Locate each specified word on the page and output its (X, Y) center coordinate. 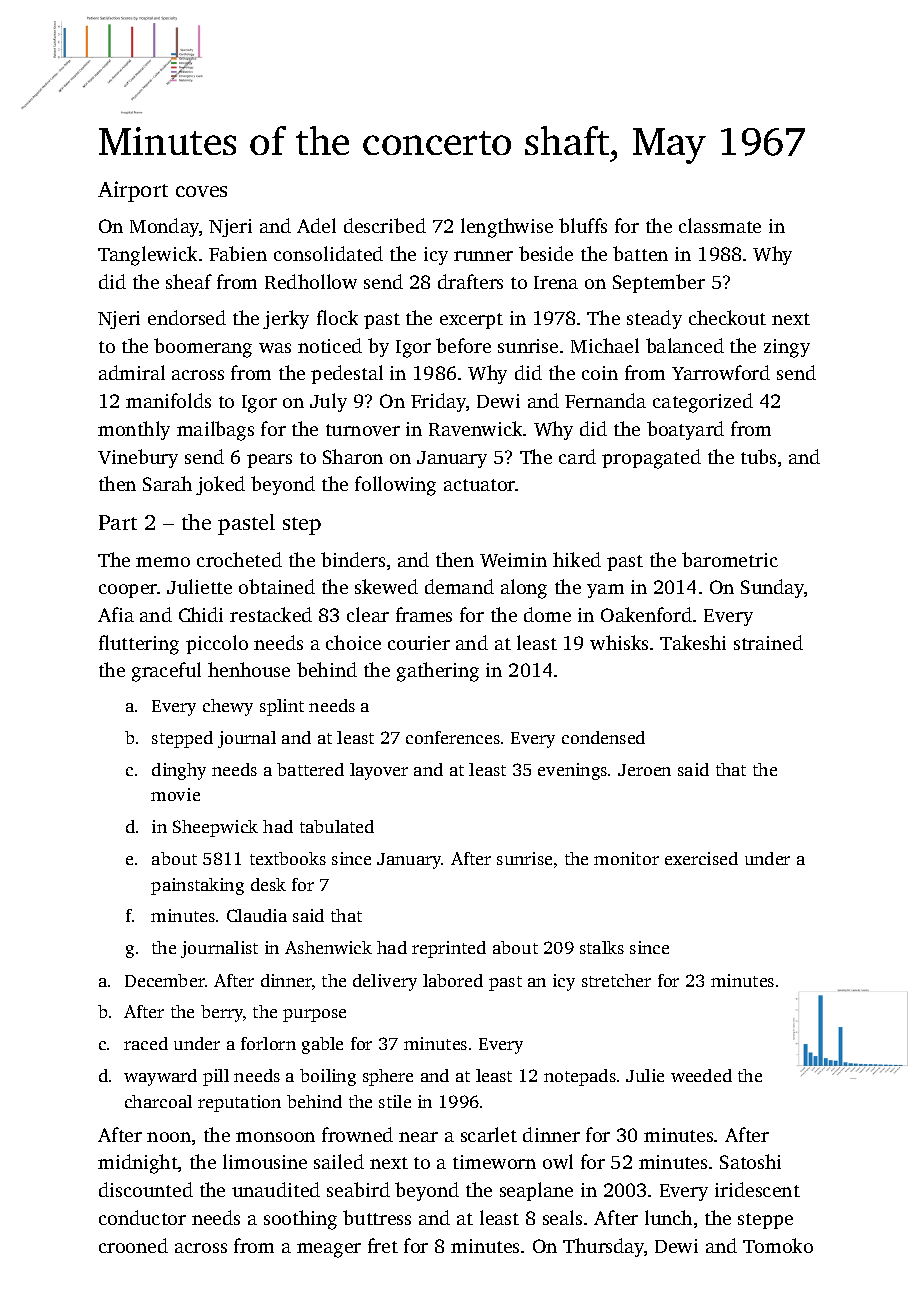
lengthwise (507, 228)
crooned (133, 1245)
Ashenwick (328, 947)
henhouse (249, 669)
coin (600, 373)
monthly (134, 430)
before (463, 345)
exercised (701, 858)
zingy (787, 348)
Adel (316, 225)
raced (146, 1043)
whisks (619, 642)
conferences (453, 737)
